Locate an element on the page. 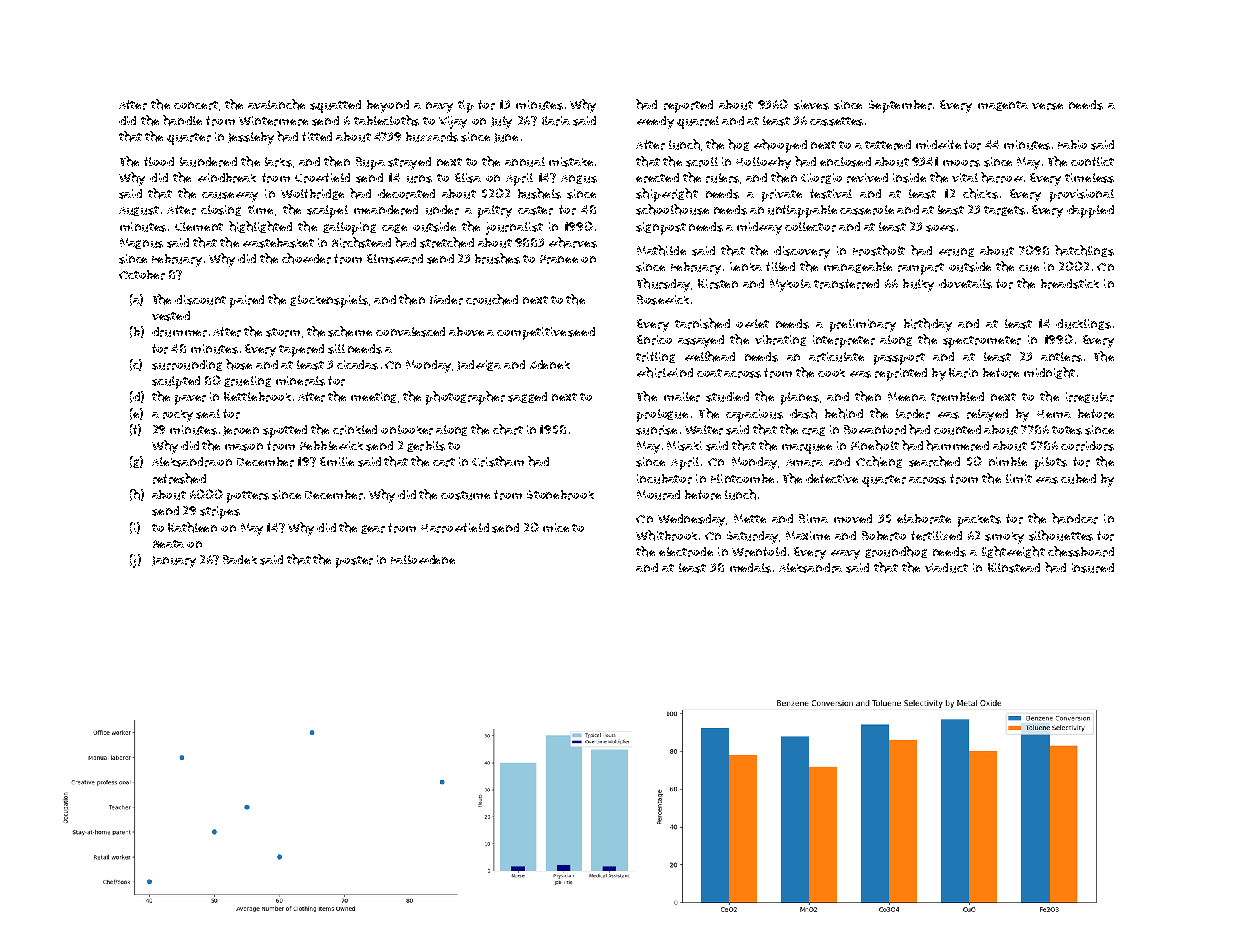 The image size is (1233, 952). Vijay is located at coordinates (453, 122).
